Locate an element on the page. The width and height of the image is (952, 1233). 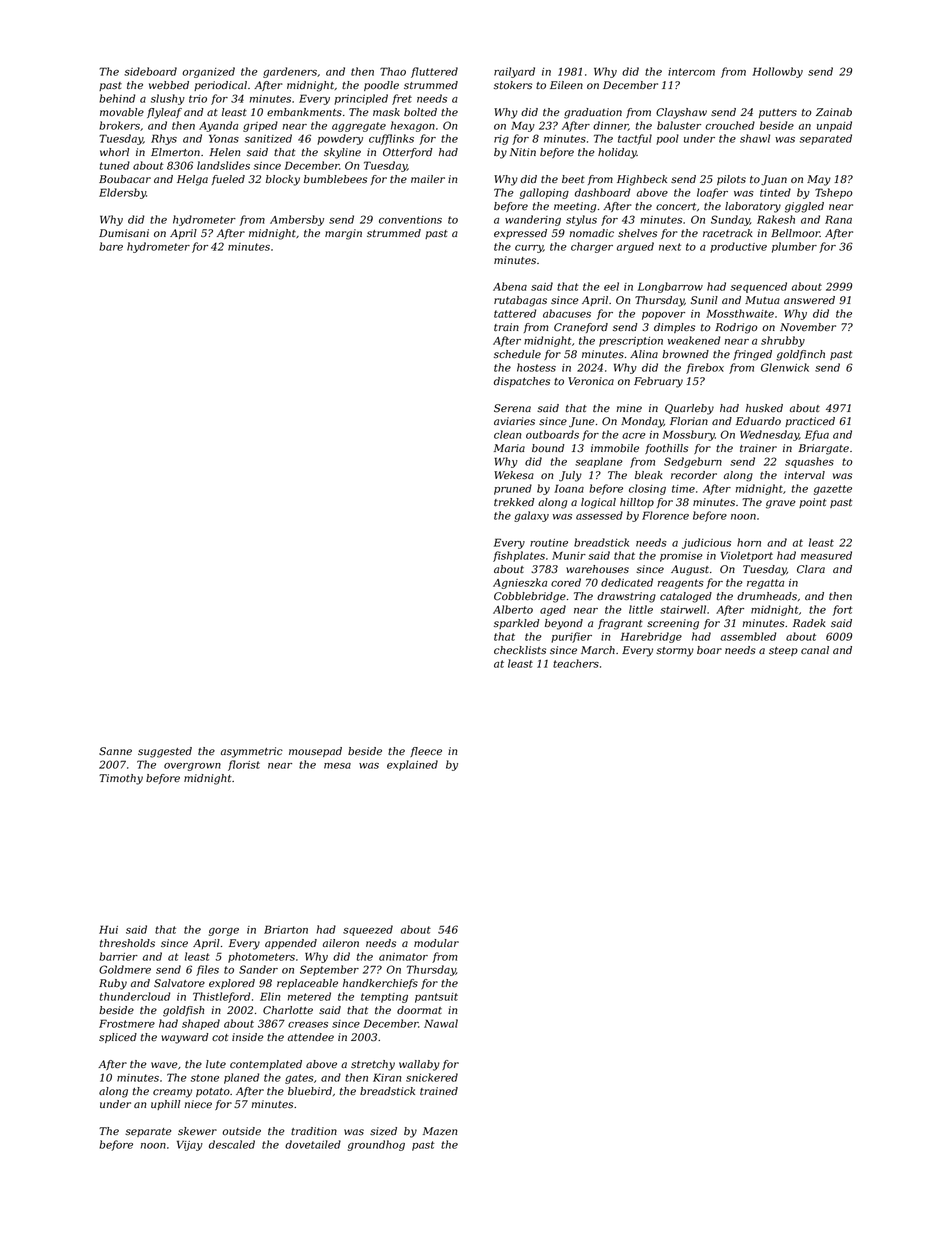
fleece is located at coordinates (426, 752).
